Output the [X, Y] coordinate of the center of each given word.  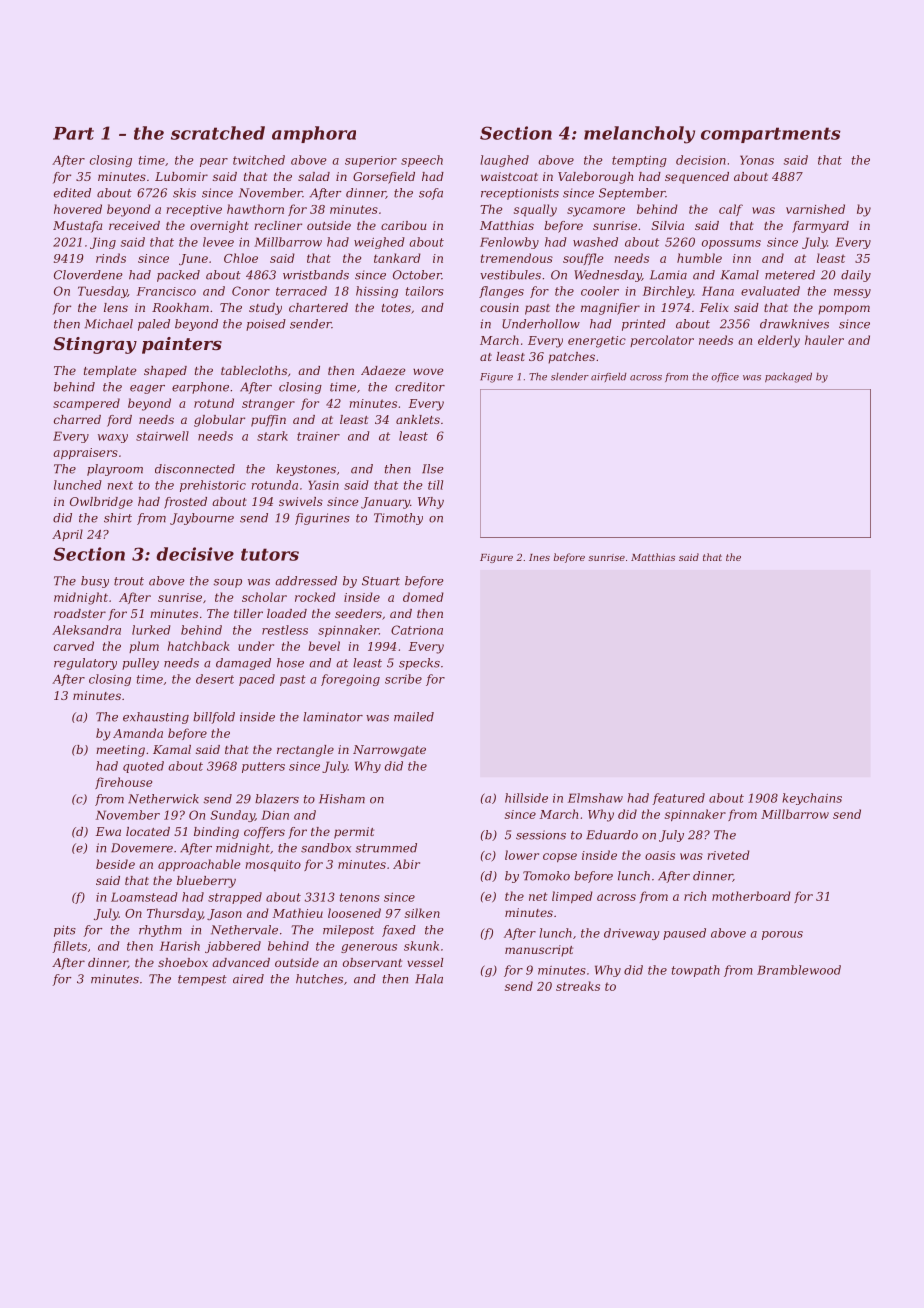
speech [422, 161]
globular [219, 421]
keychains [812, 799]
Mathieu [298, 913]
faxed [399, 931]
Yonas [757, 160]
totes [396, 308]
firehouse [123, 783]
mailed [414, 717]
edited [72, 193]
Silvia [668, 225]
